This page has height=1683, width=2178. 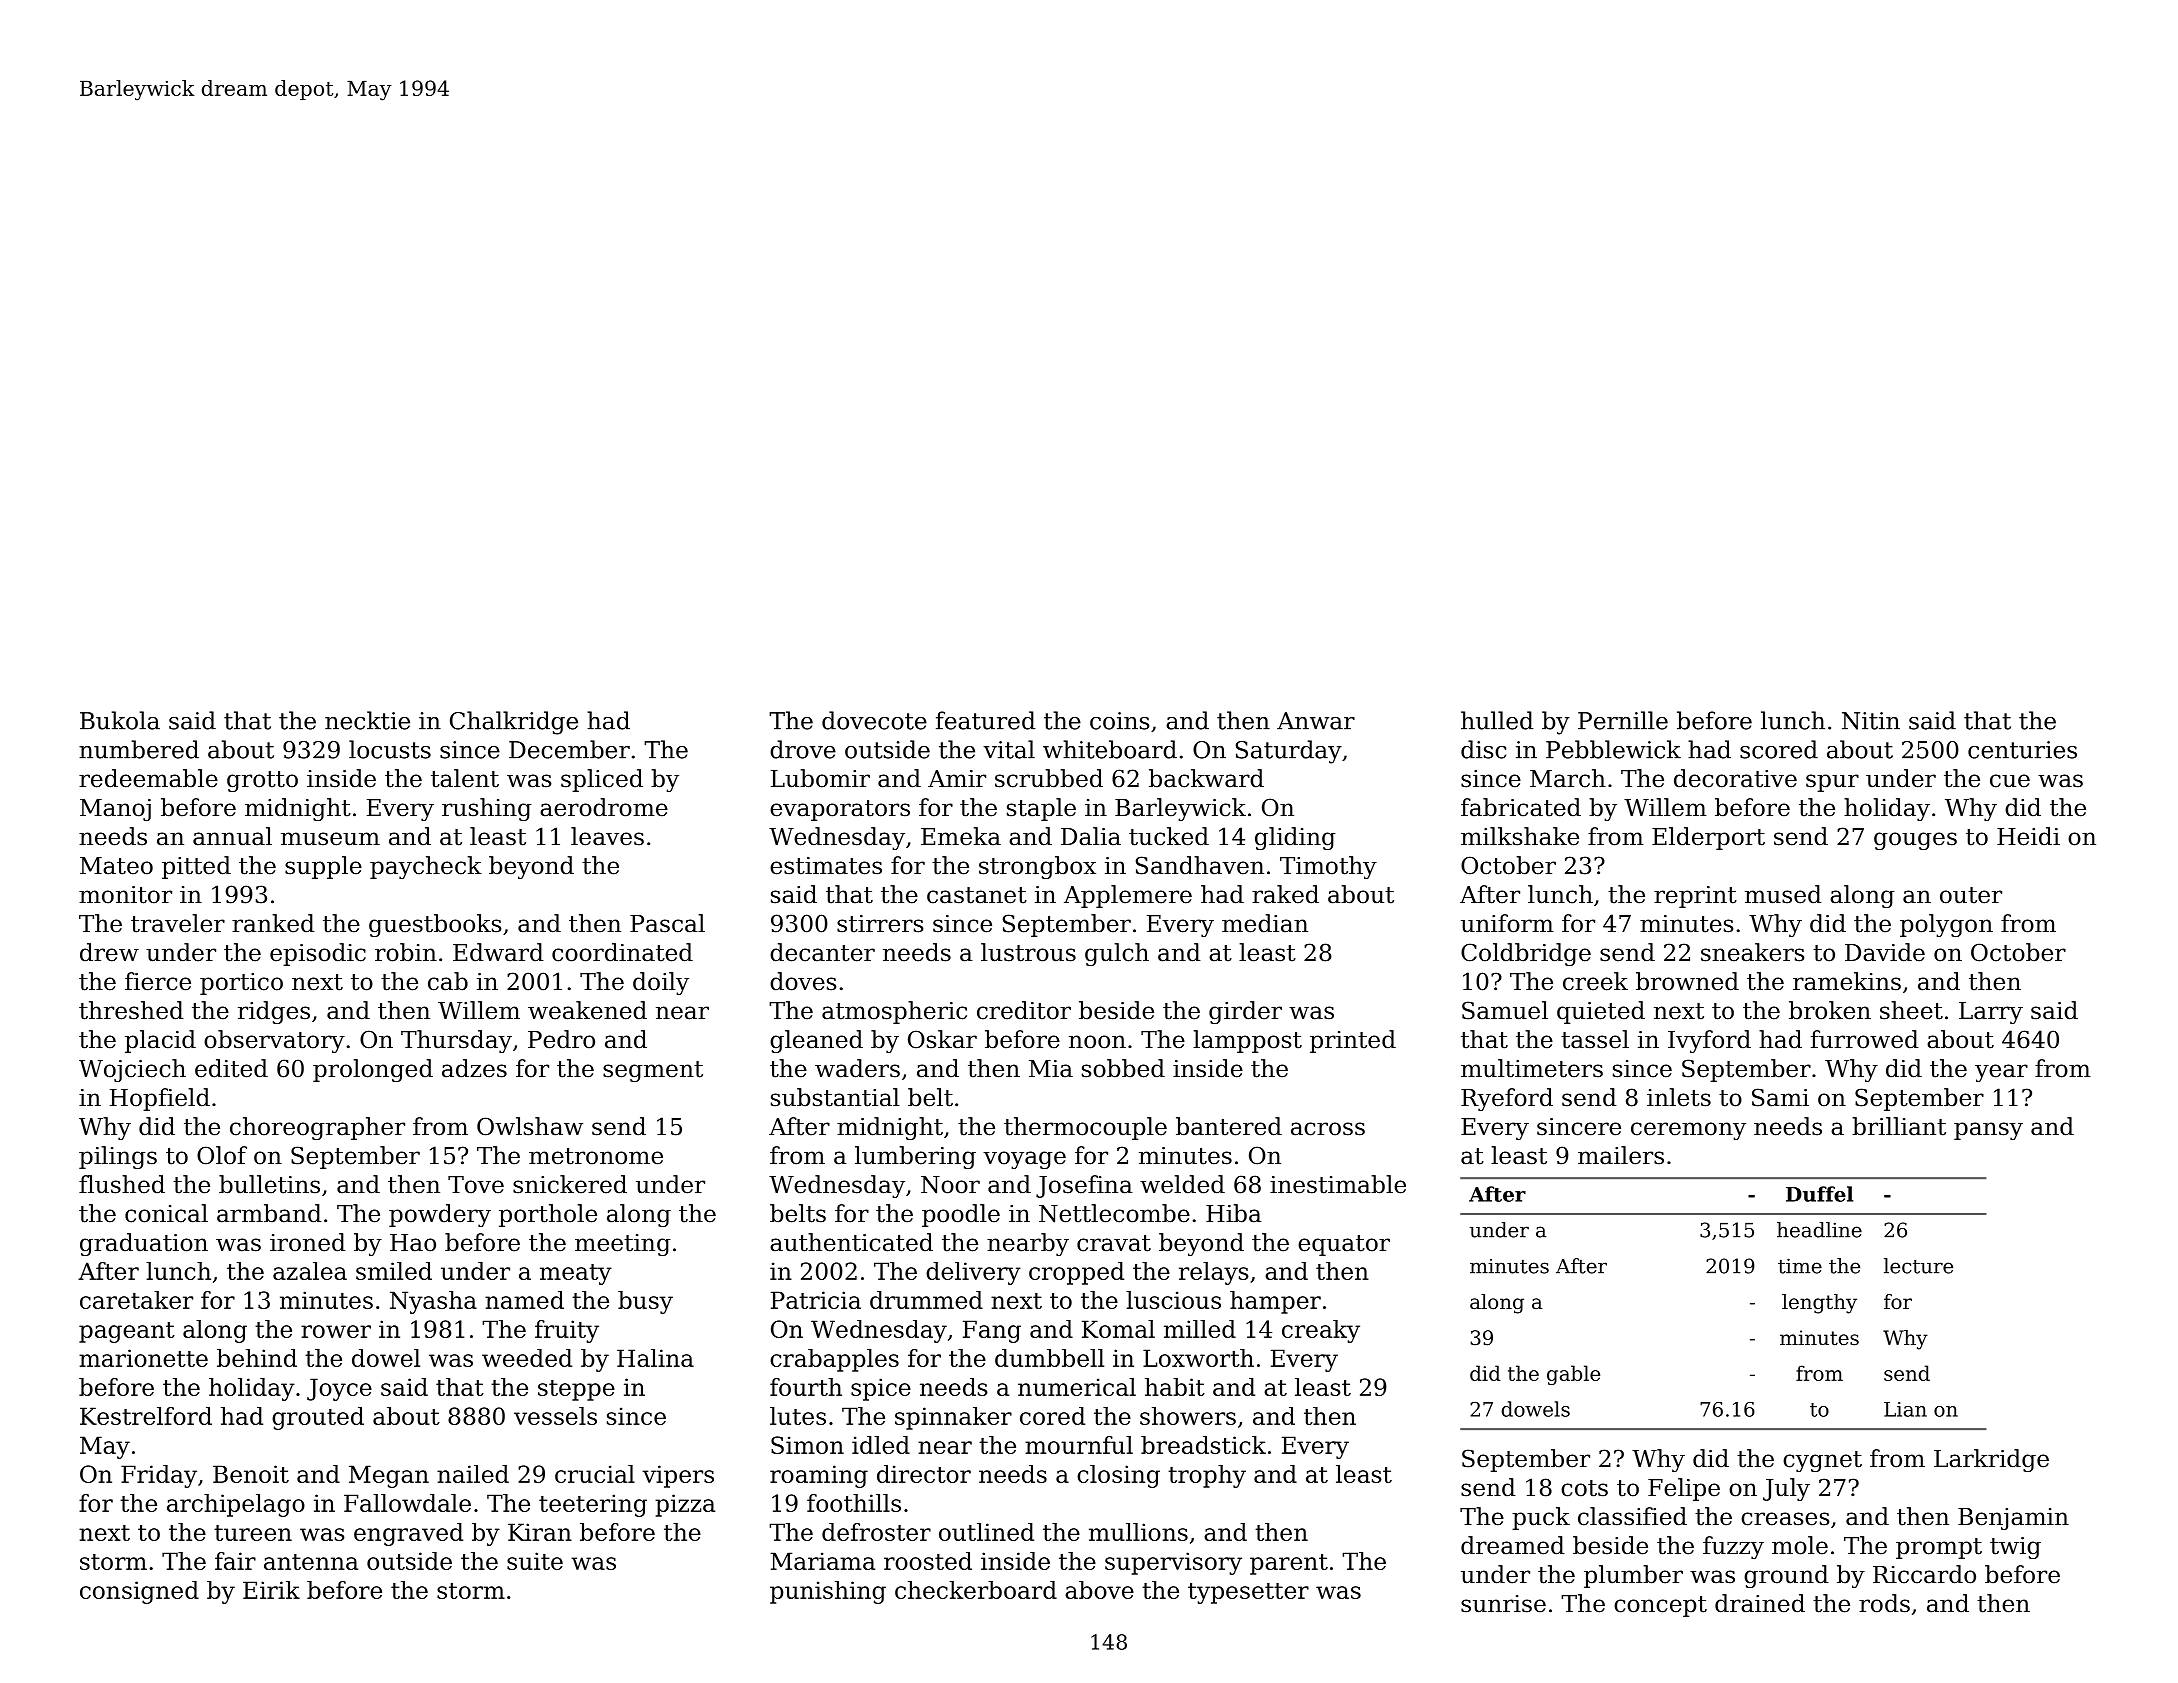 I want to click on parent, so click(x=1289, y=1564).
